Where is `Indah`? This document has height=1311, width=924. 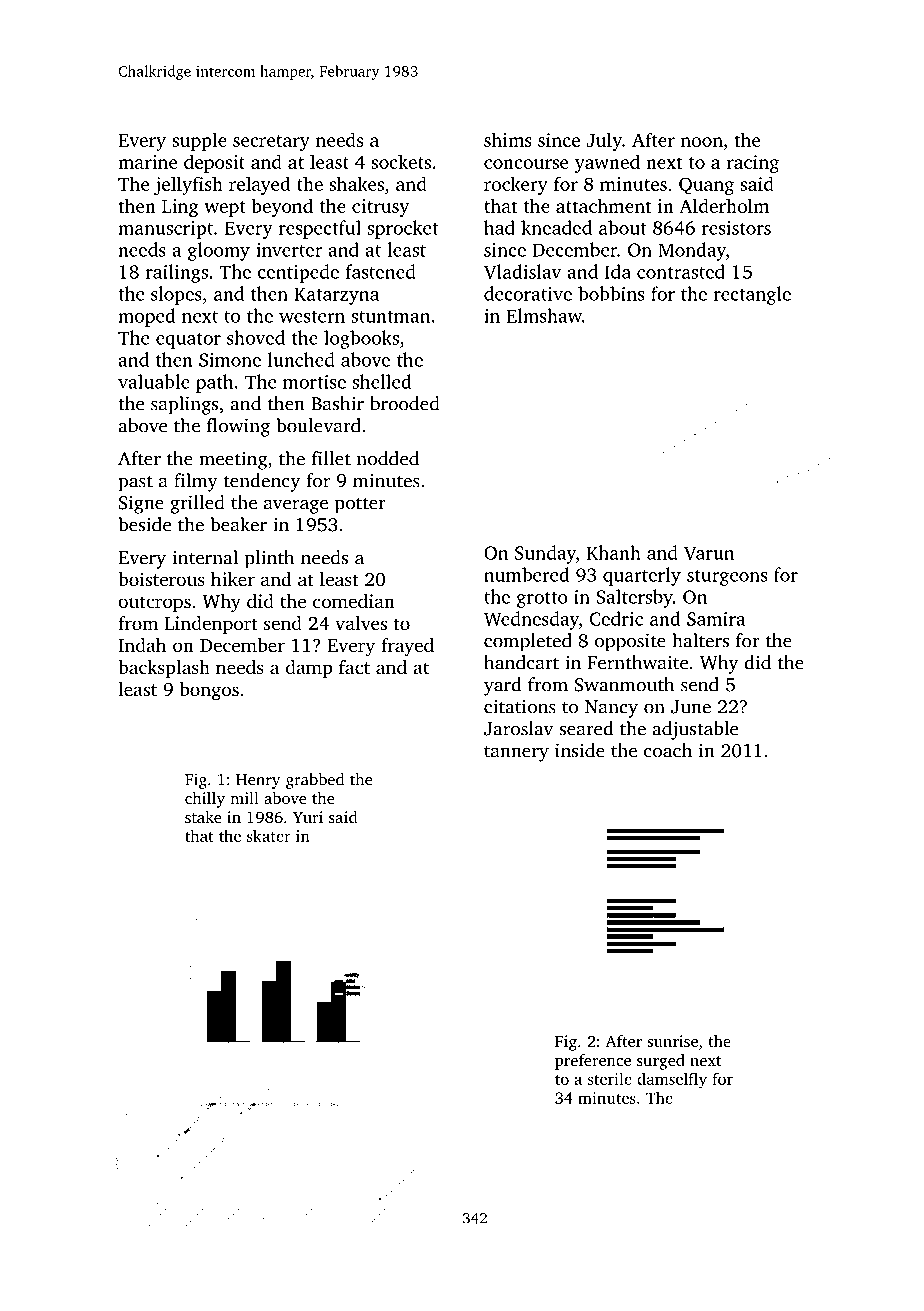 Indah is located at coordinates (142, 645).
